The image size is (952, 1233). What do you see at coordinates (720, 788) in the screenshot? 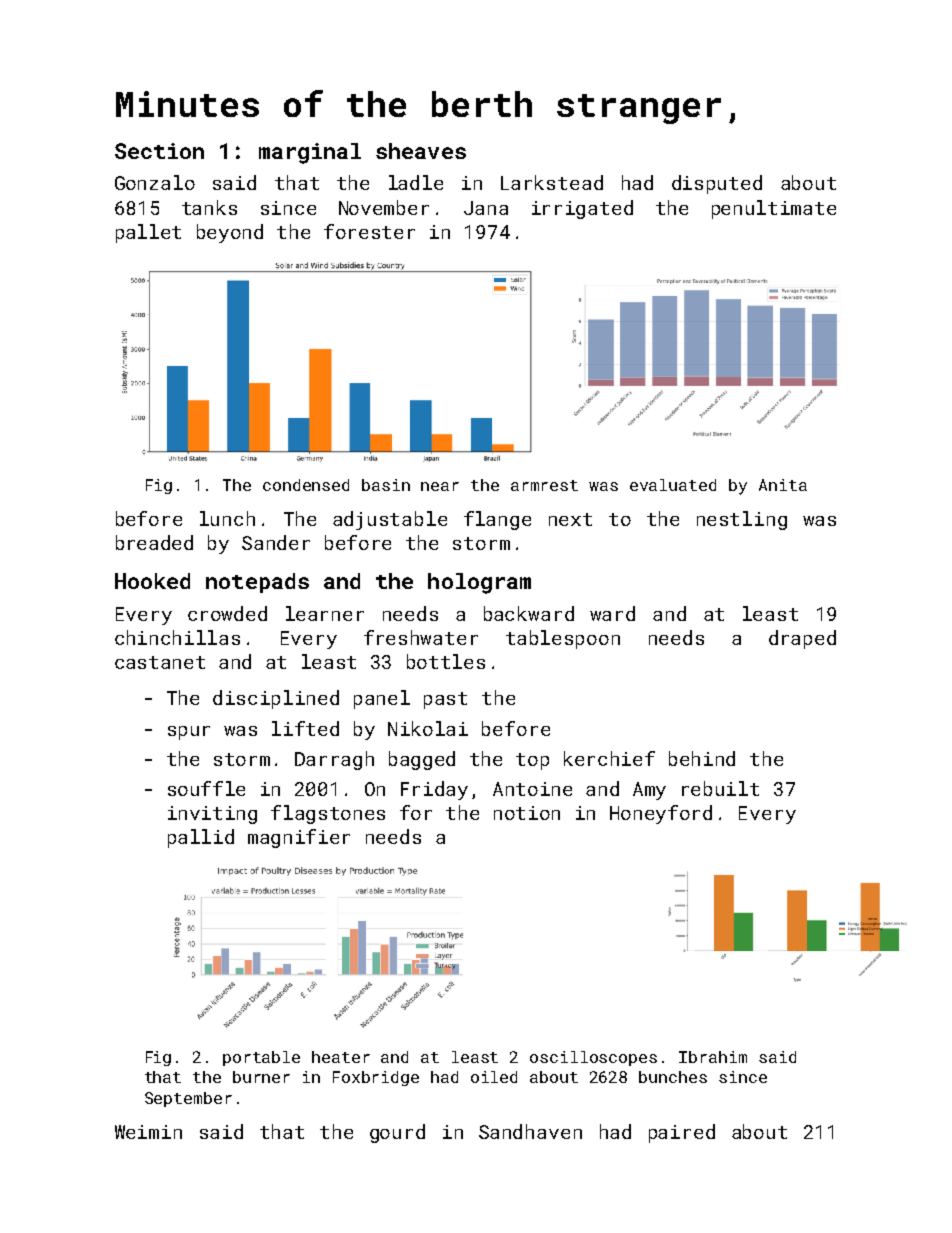
I see `rebuilt` at bounding box center [720, 788].
